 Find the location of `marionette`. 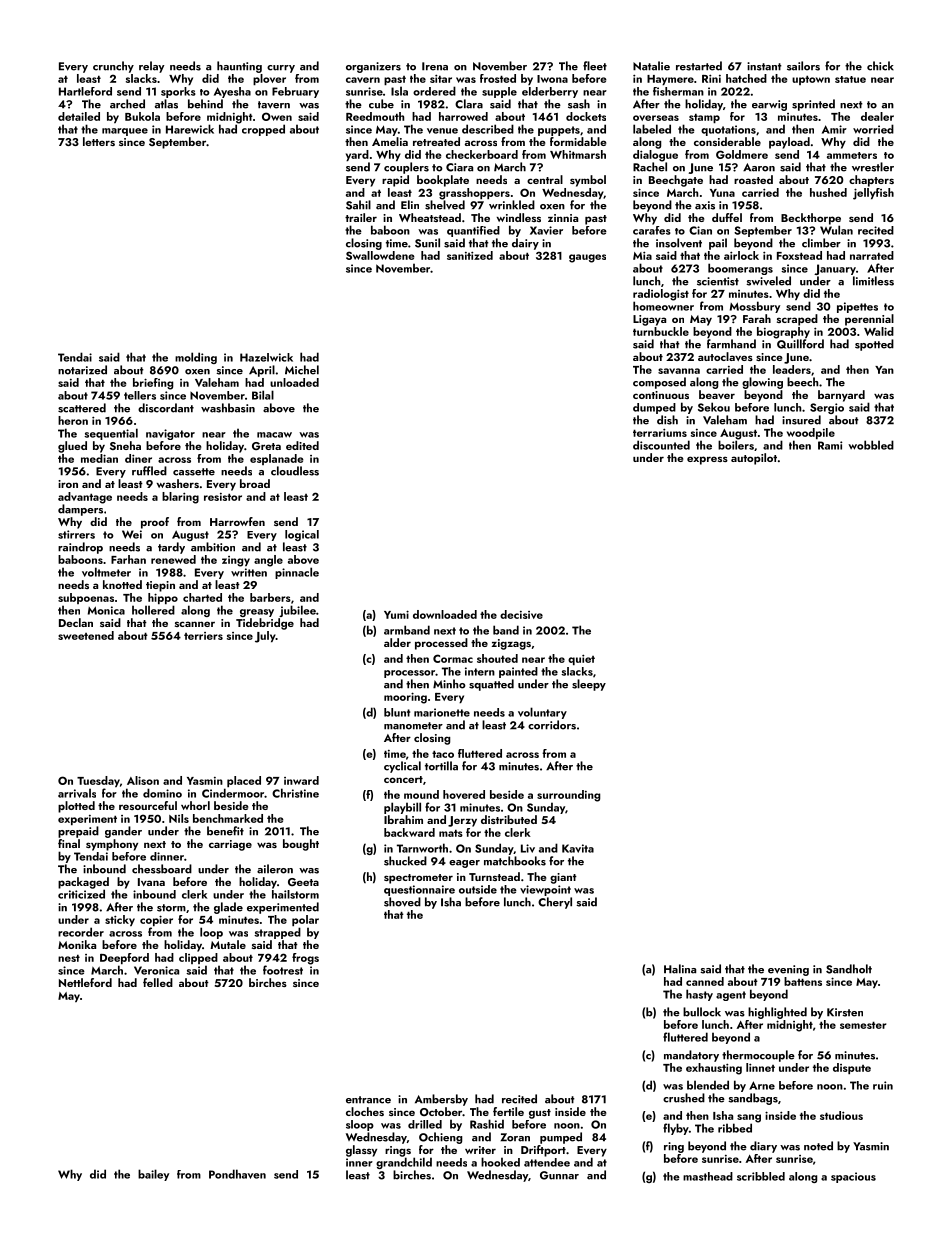

marionette is located at coordinates (442, 712).
